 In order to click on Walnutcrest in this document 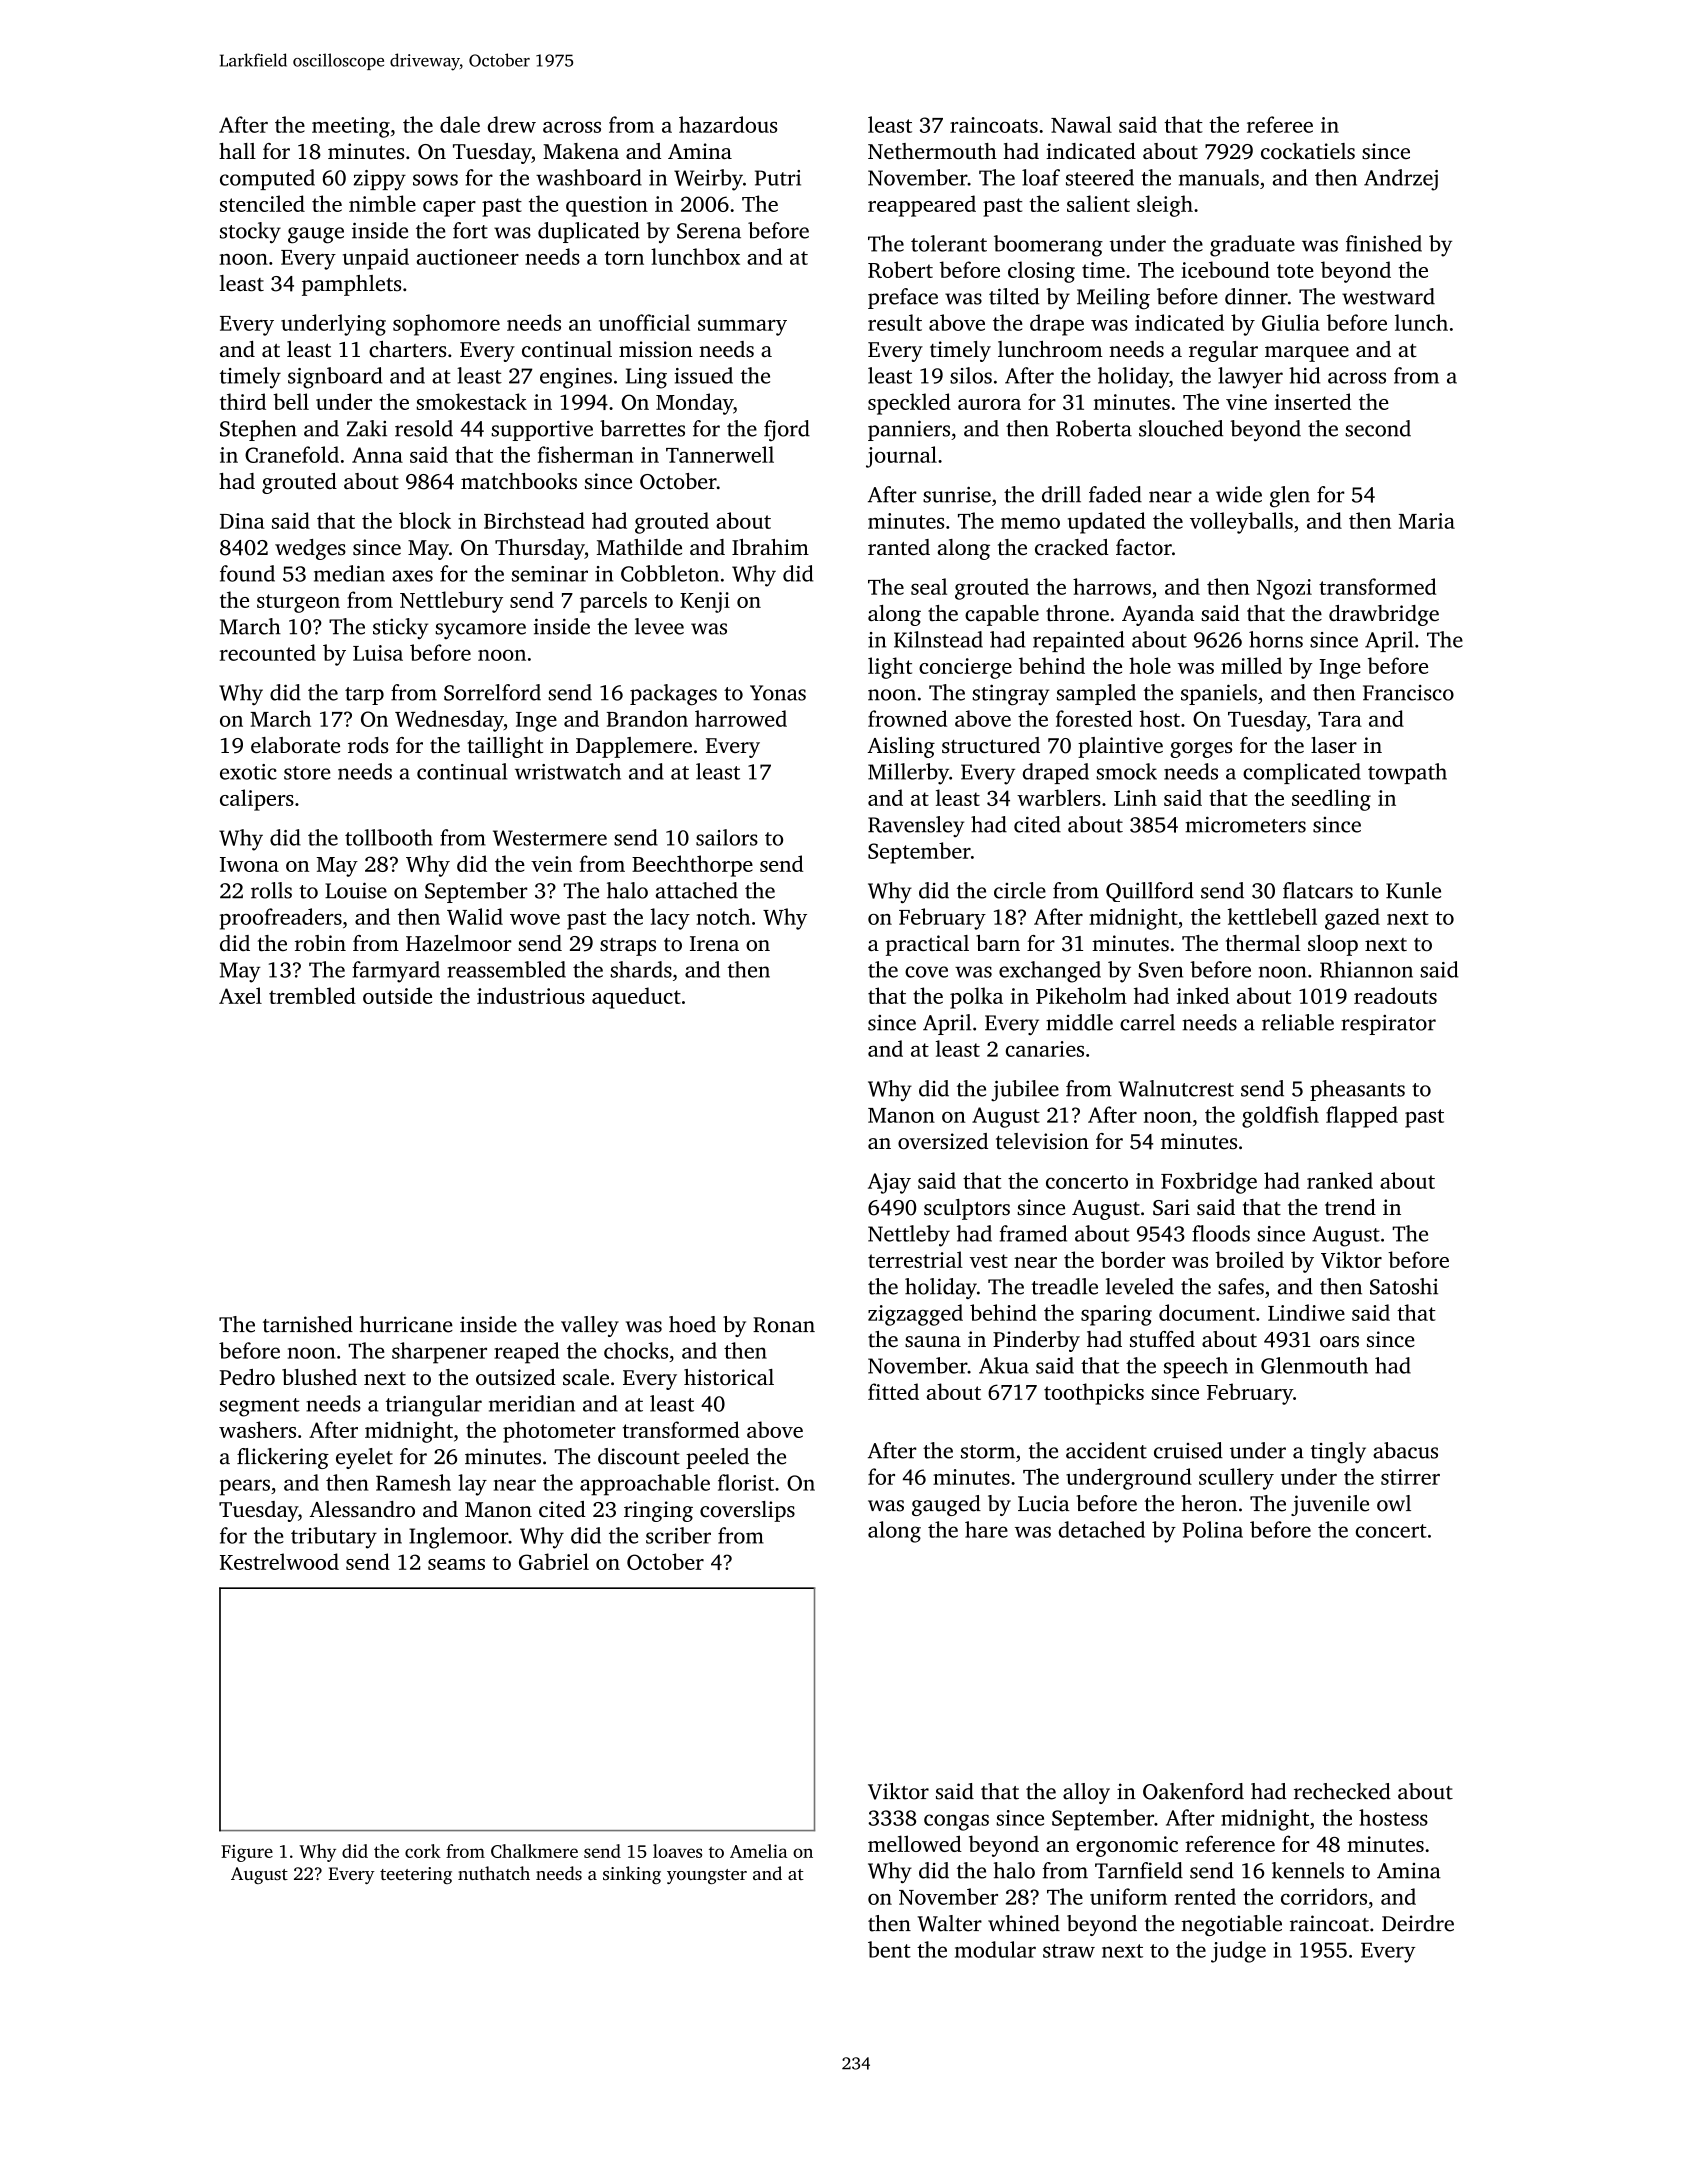, I will do `click(1176, 1088)`.
